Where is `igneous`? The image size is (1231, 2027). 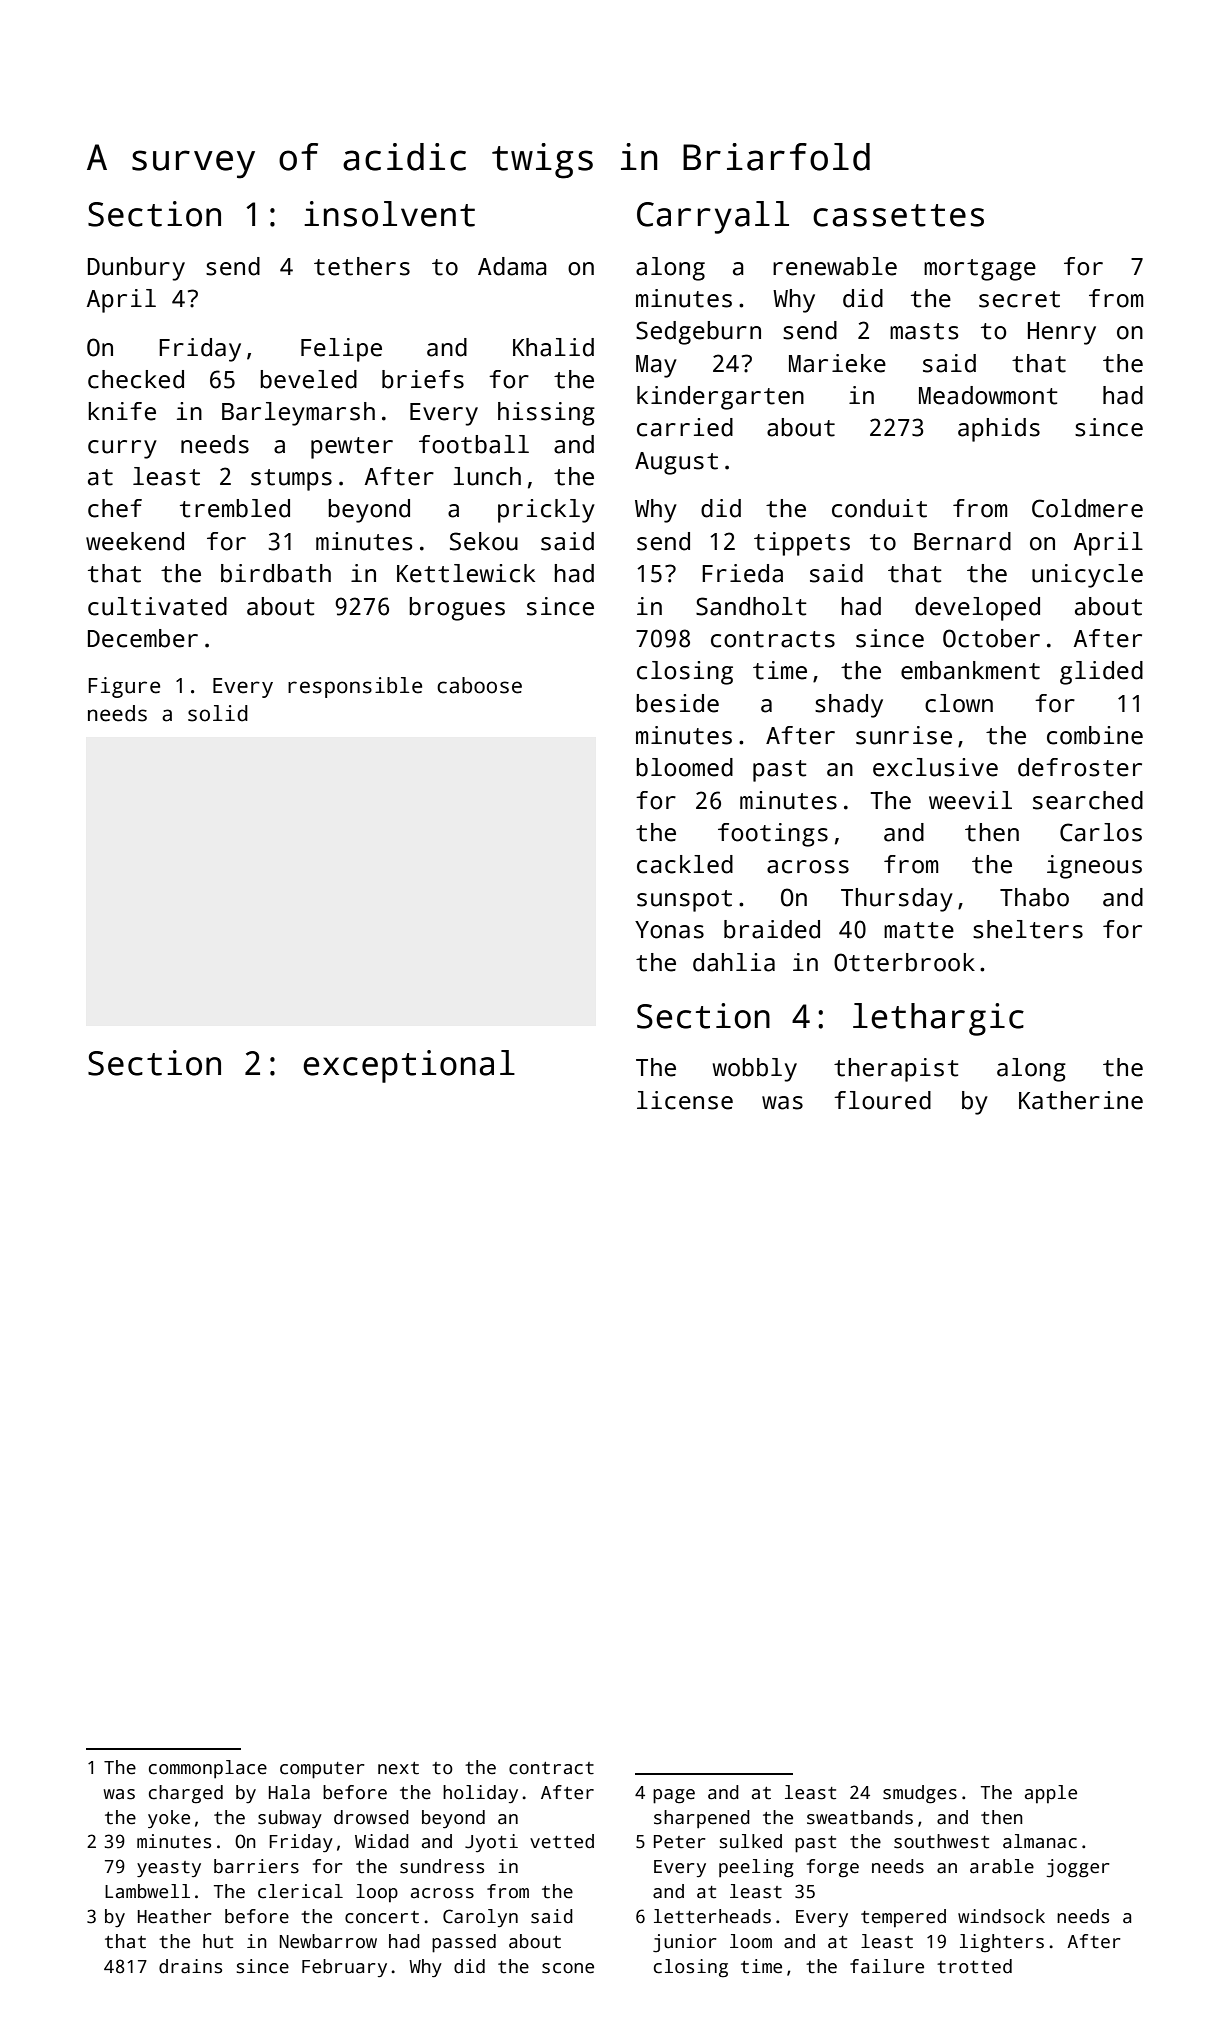
igneous is located at coordinates (1094, 867).
